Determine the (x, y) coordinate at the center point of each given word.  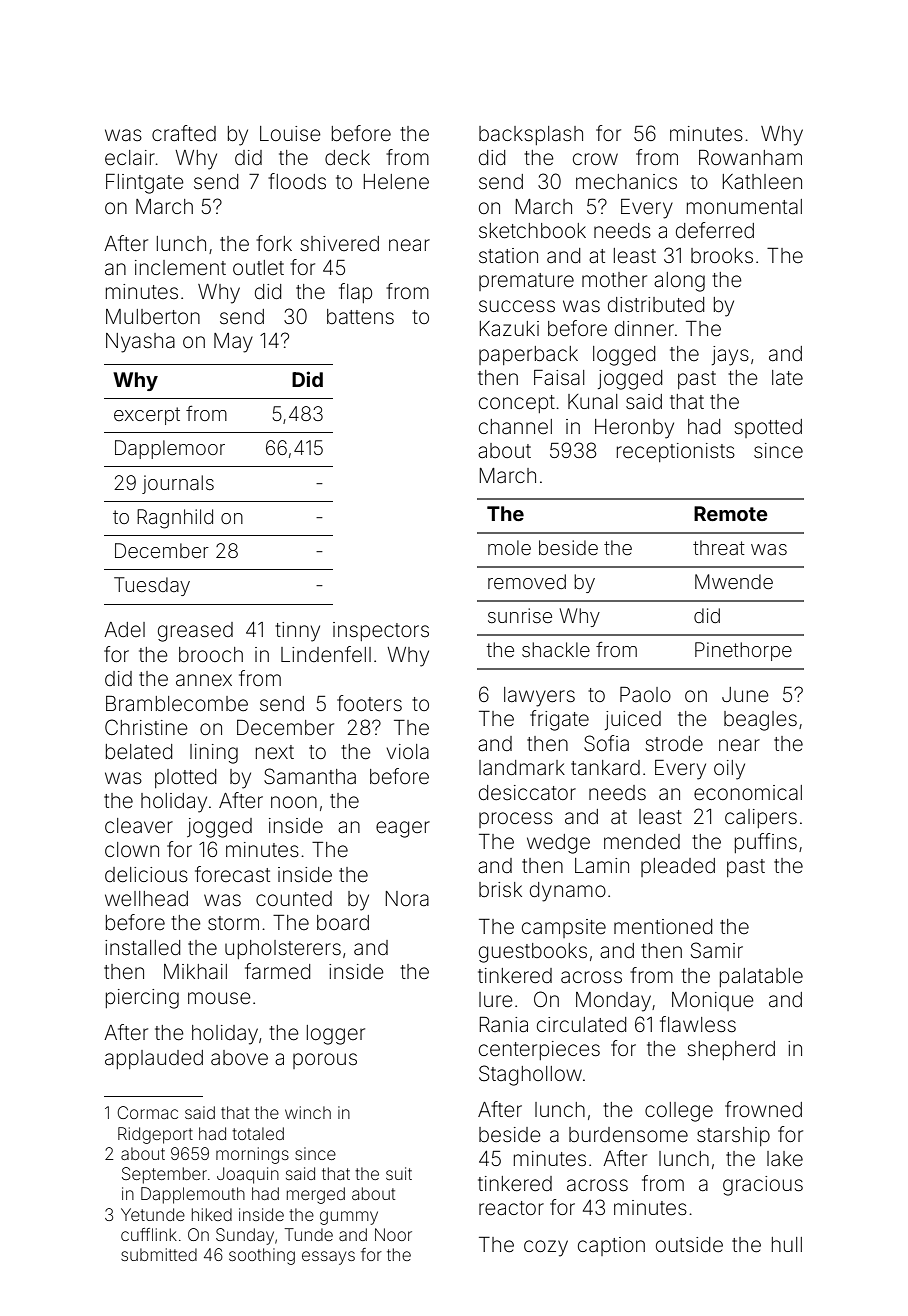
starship (733, 1136)
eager (403, 829)
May (233, 343)
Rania (504, 1024)
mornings (252, 1155)
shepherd (731, 1050)
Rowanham (750, 157)
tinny (297, 632)
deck (347, 157)
